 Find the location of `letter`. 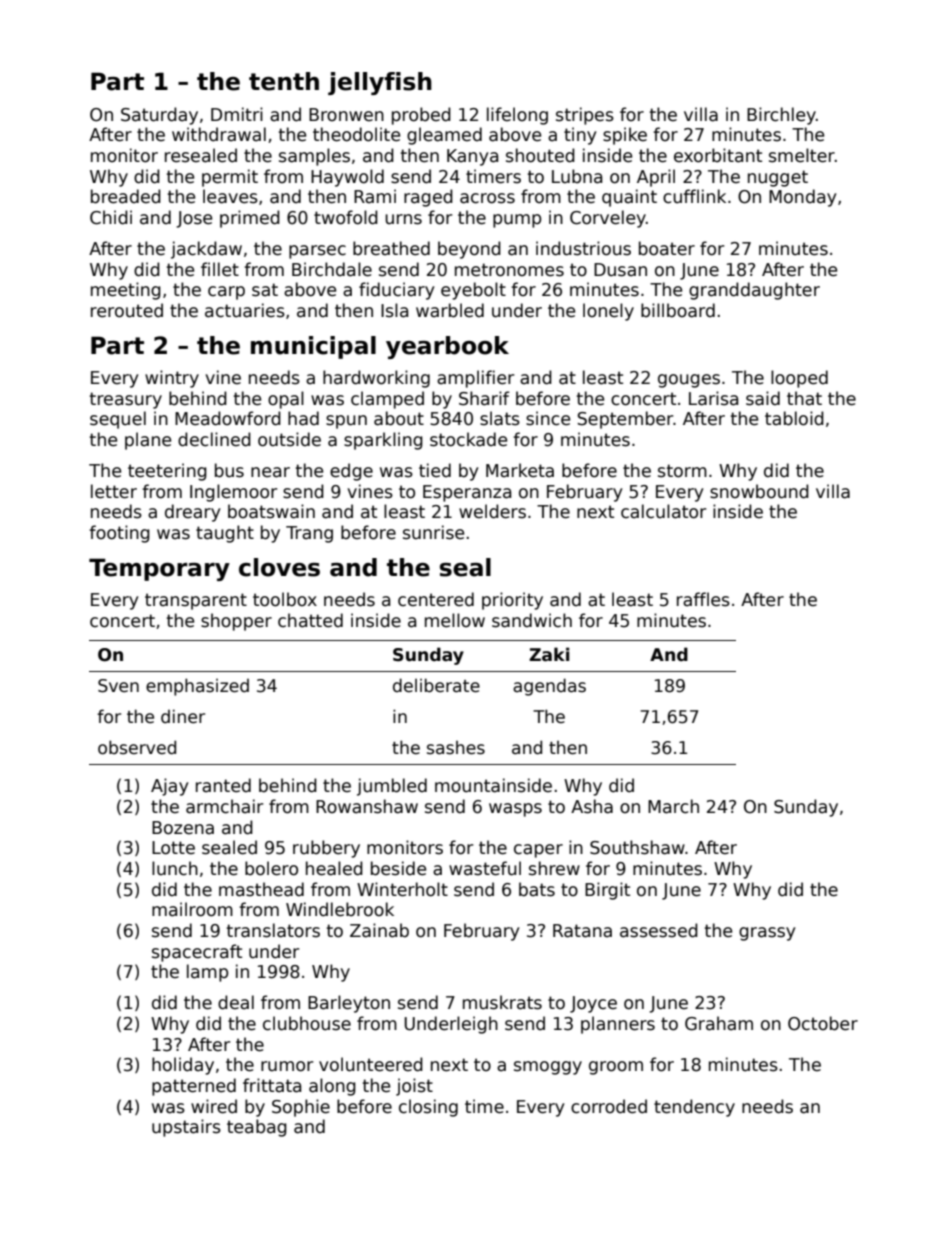

letter is located at coordinates (114, 491).
